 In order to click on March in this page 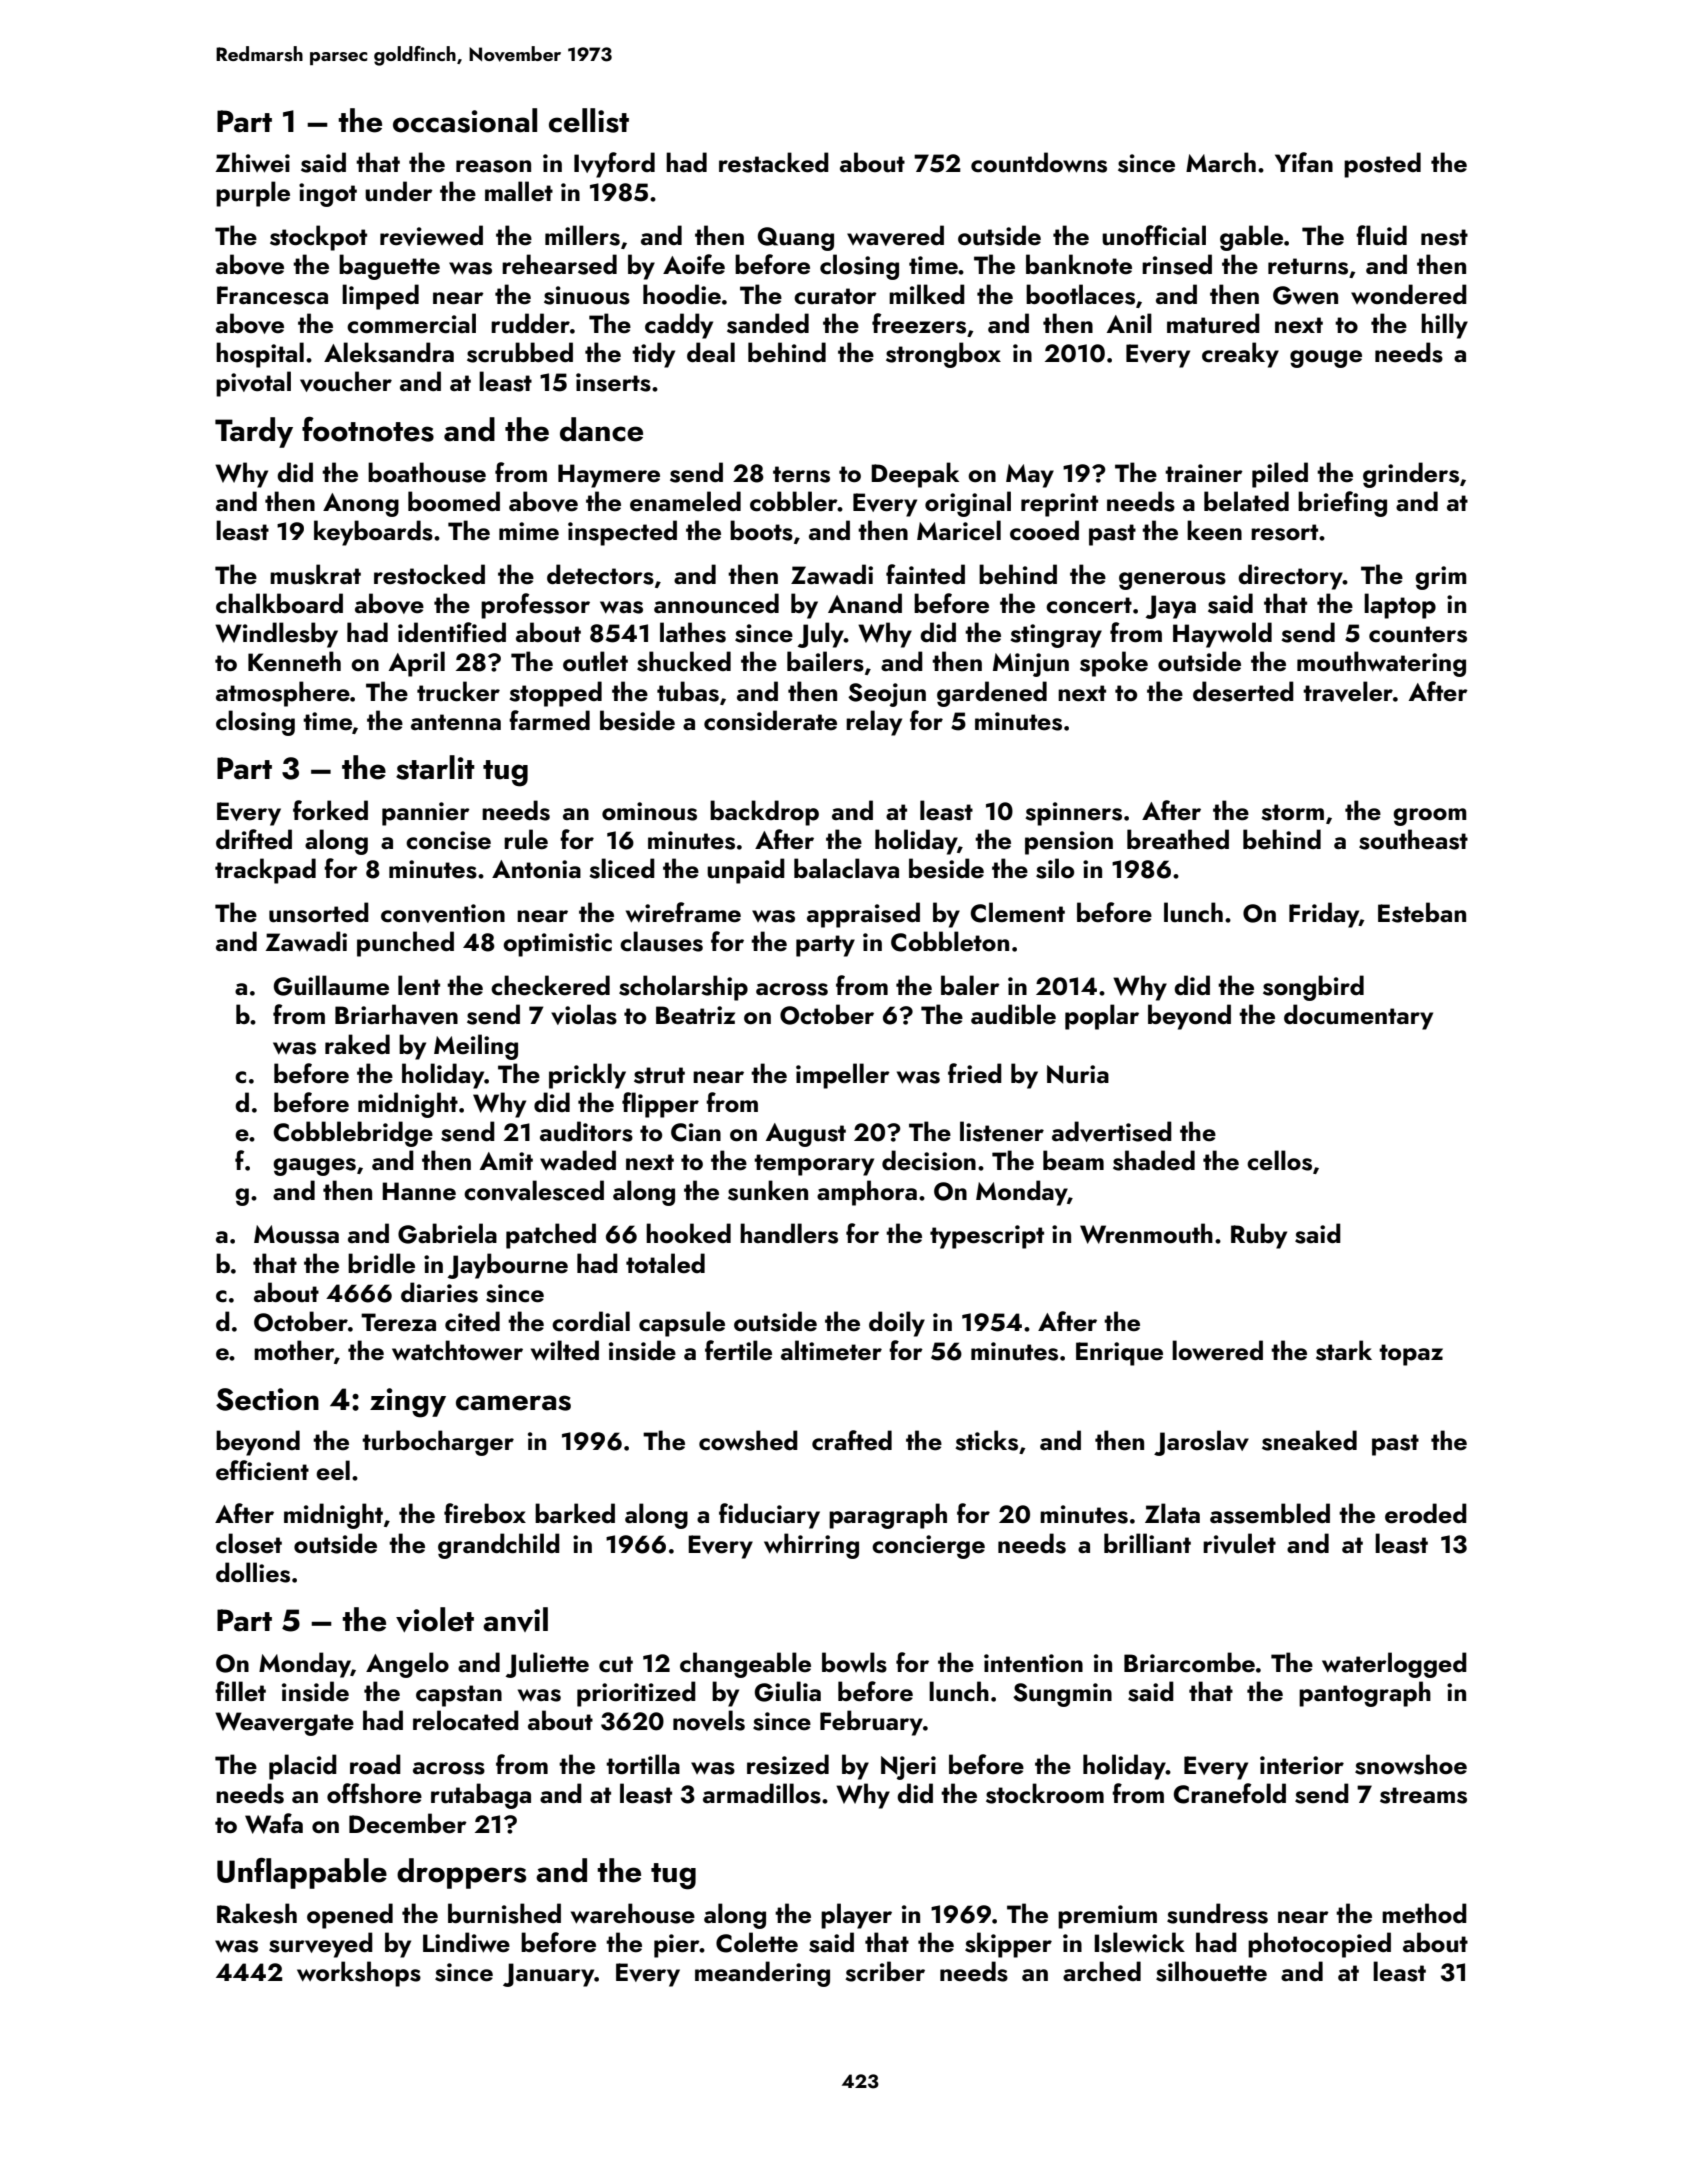, I will do `click(1221, 162)`.
